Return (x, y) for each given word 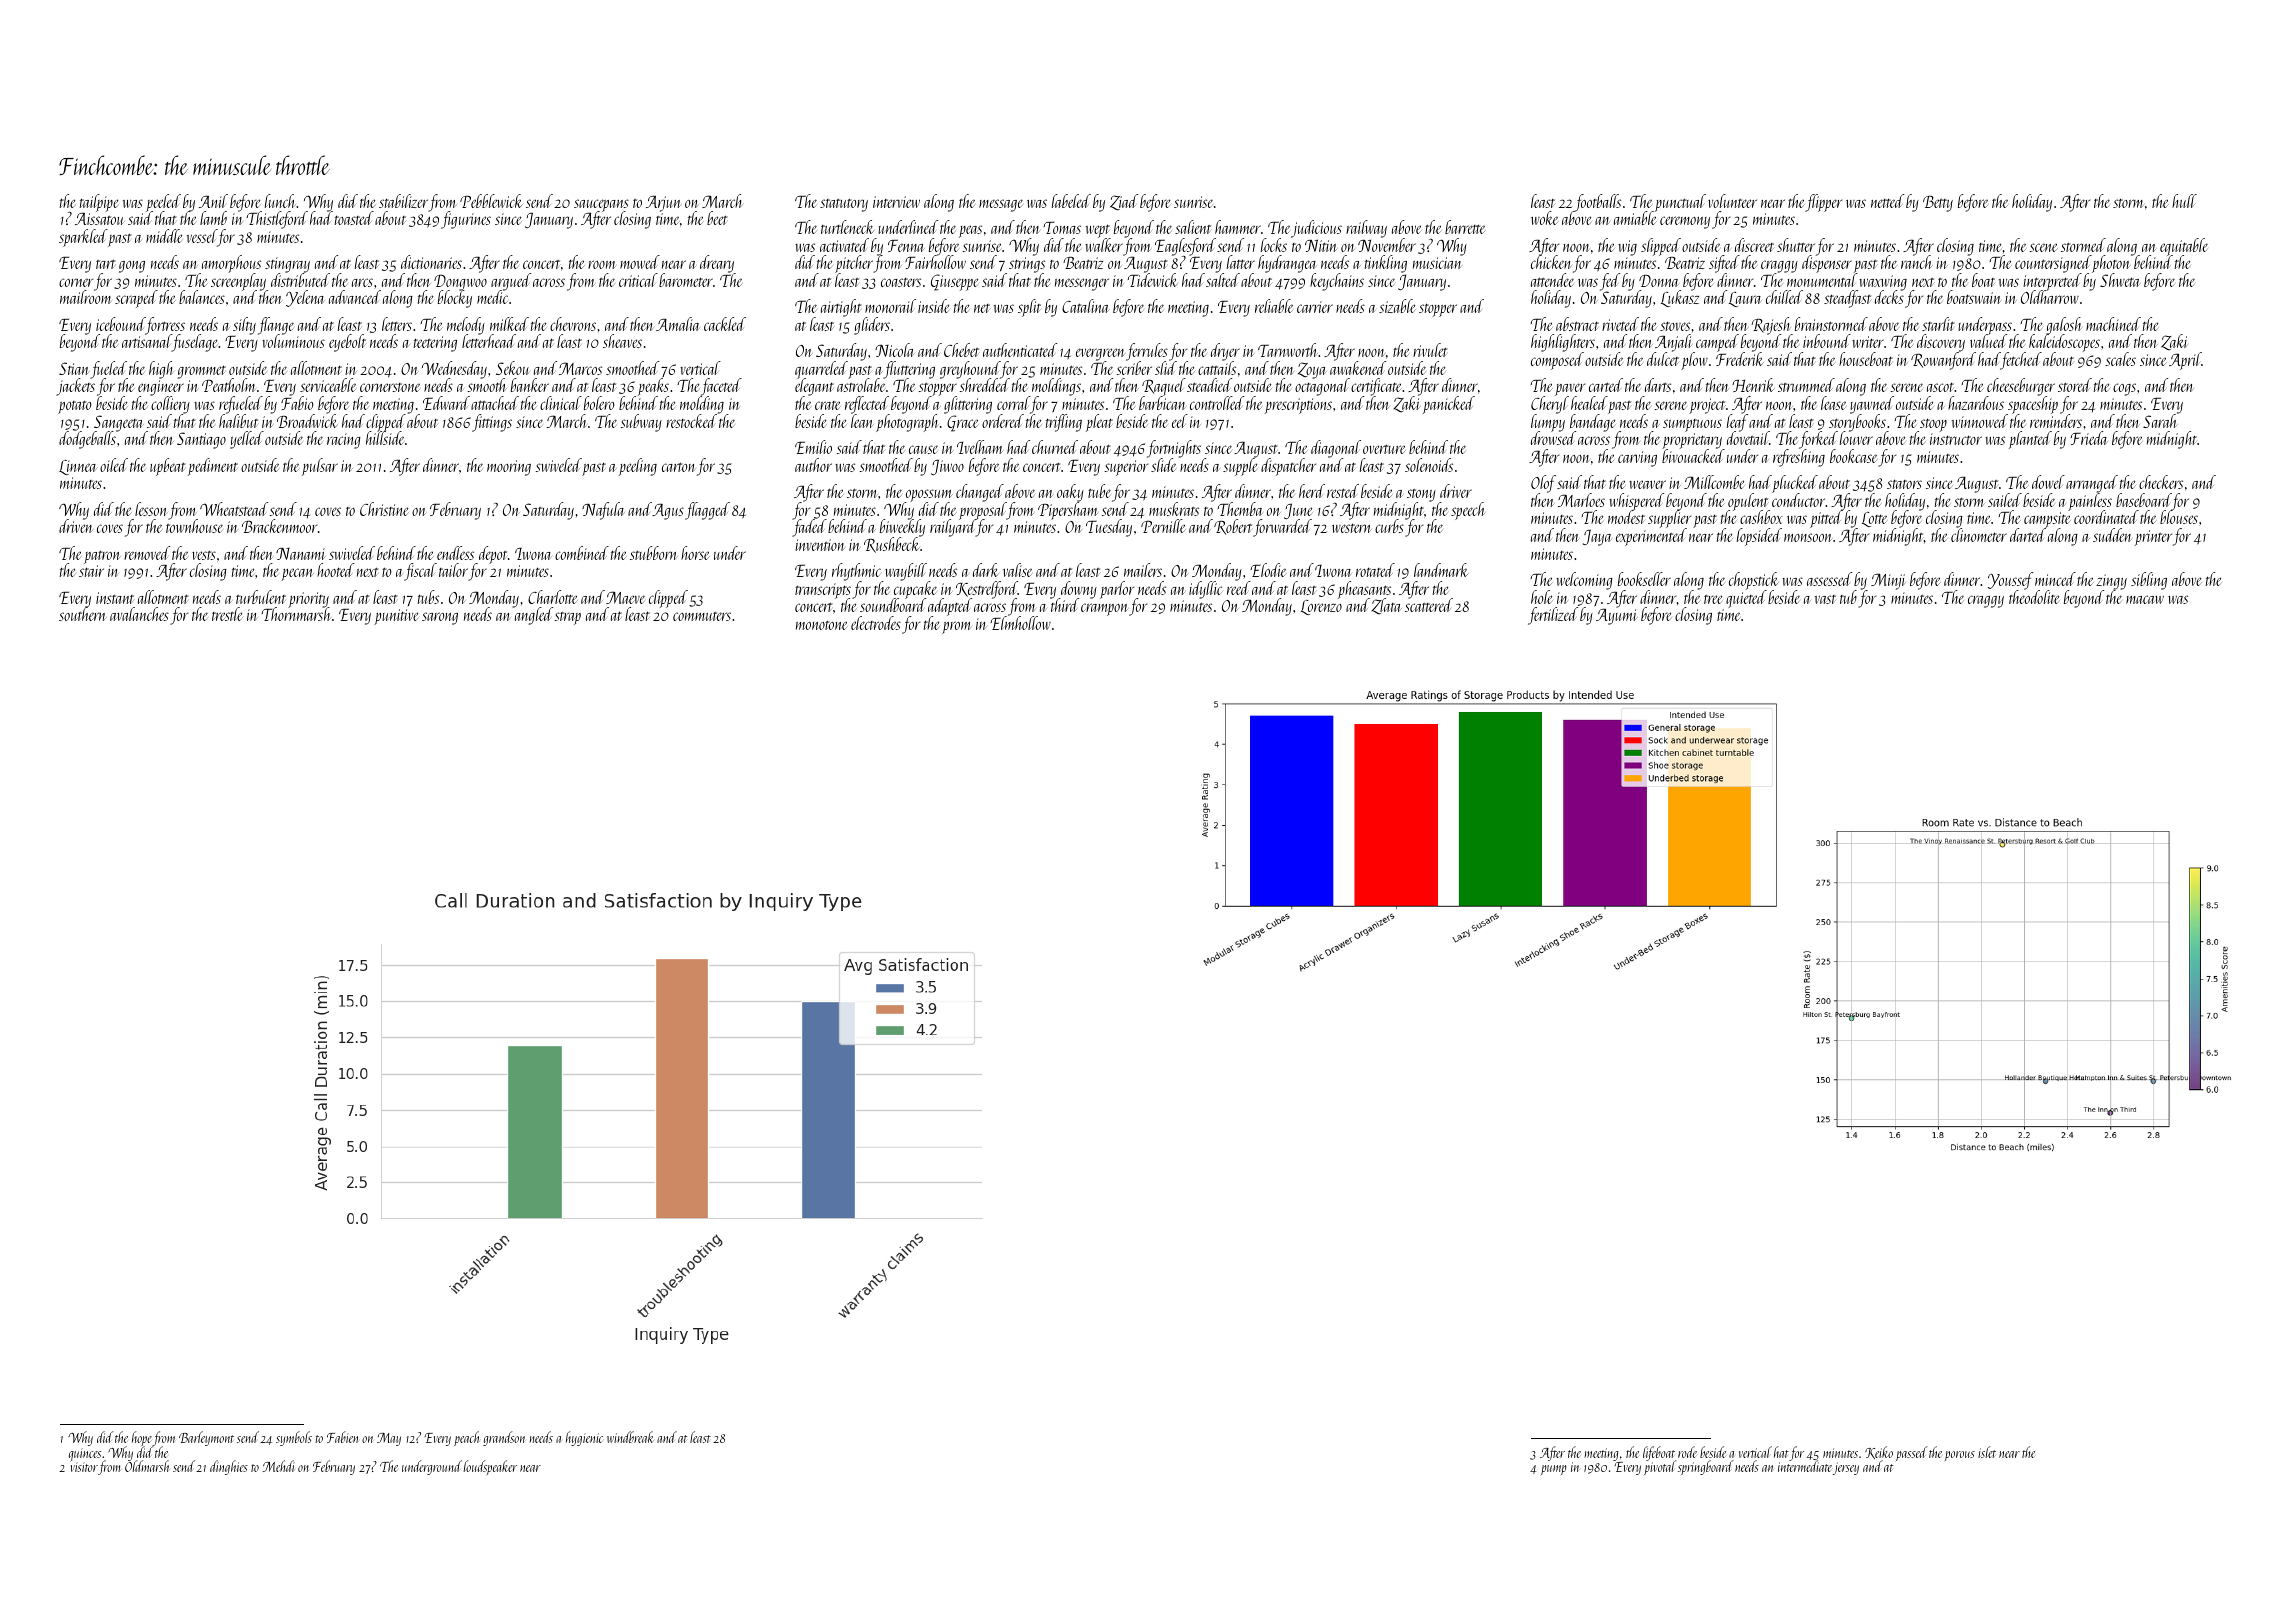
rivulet (1430, 350)
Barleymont (206, 1438)
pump (1554, 1470)
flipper (1823, 203)
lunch (281, 201)
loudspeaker (490, 1467)
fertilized (1553, 616)
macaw (2145, 599)
